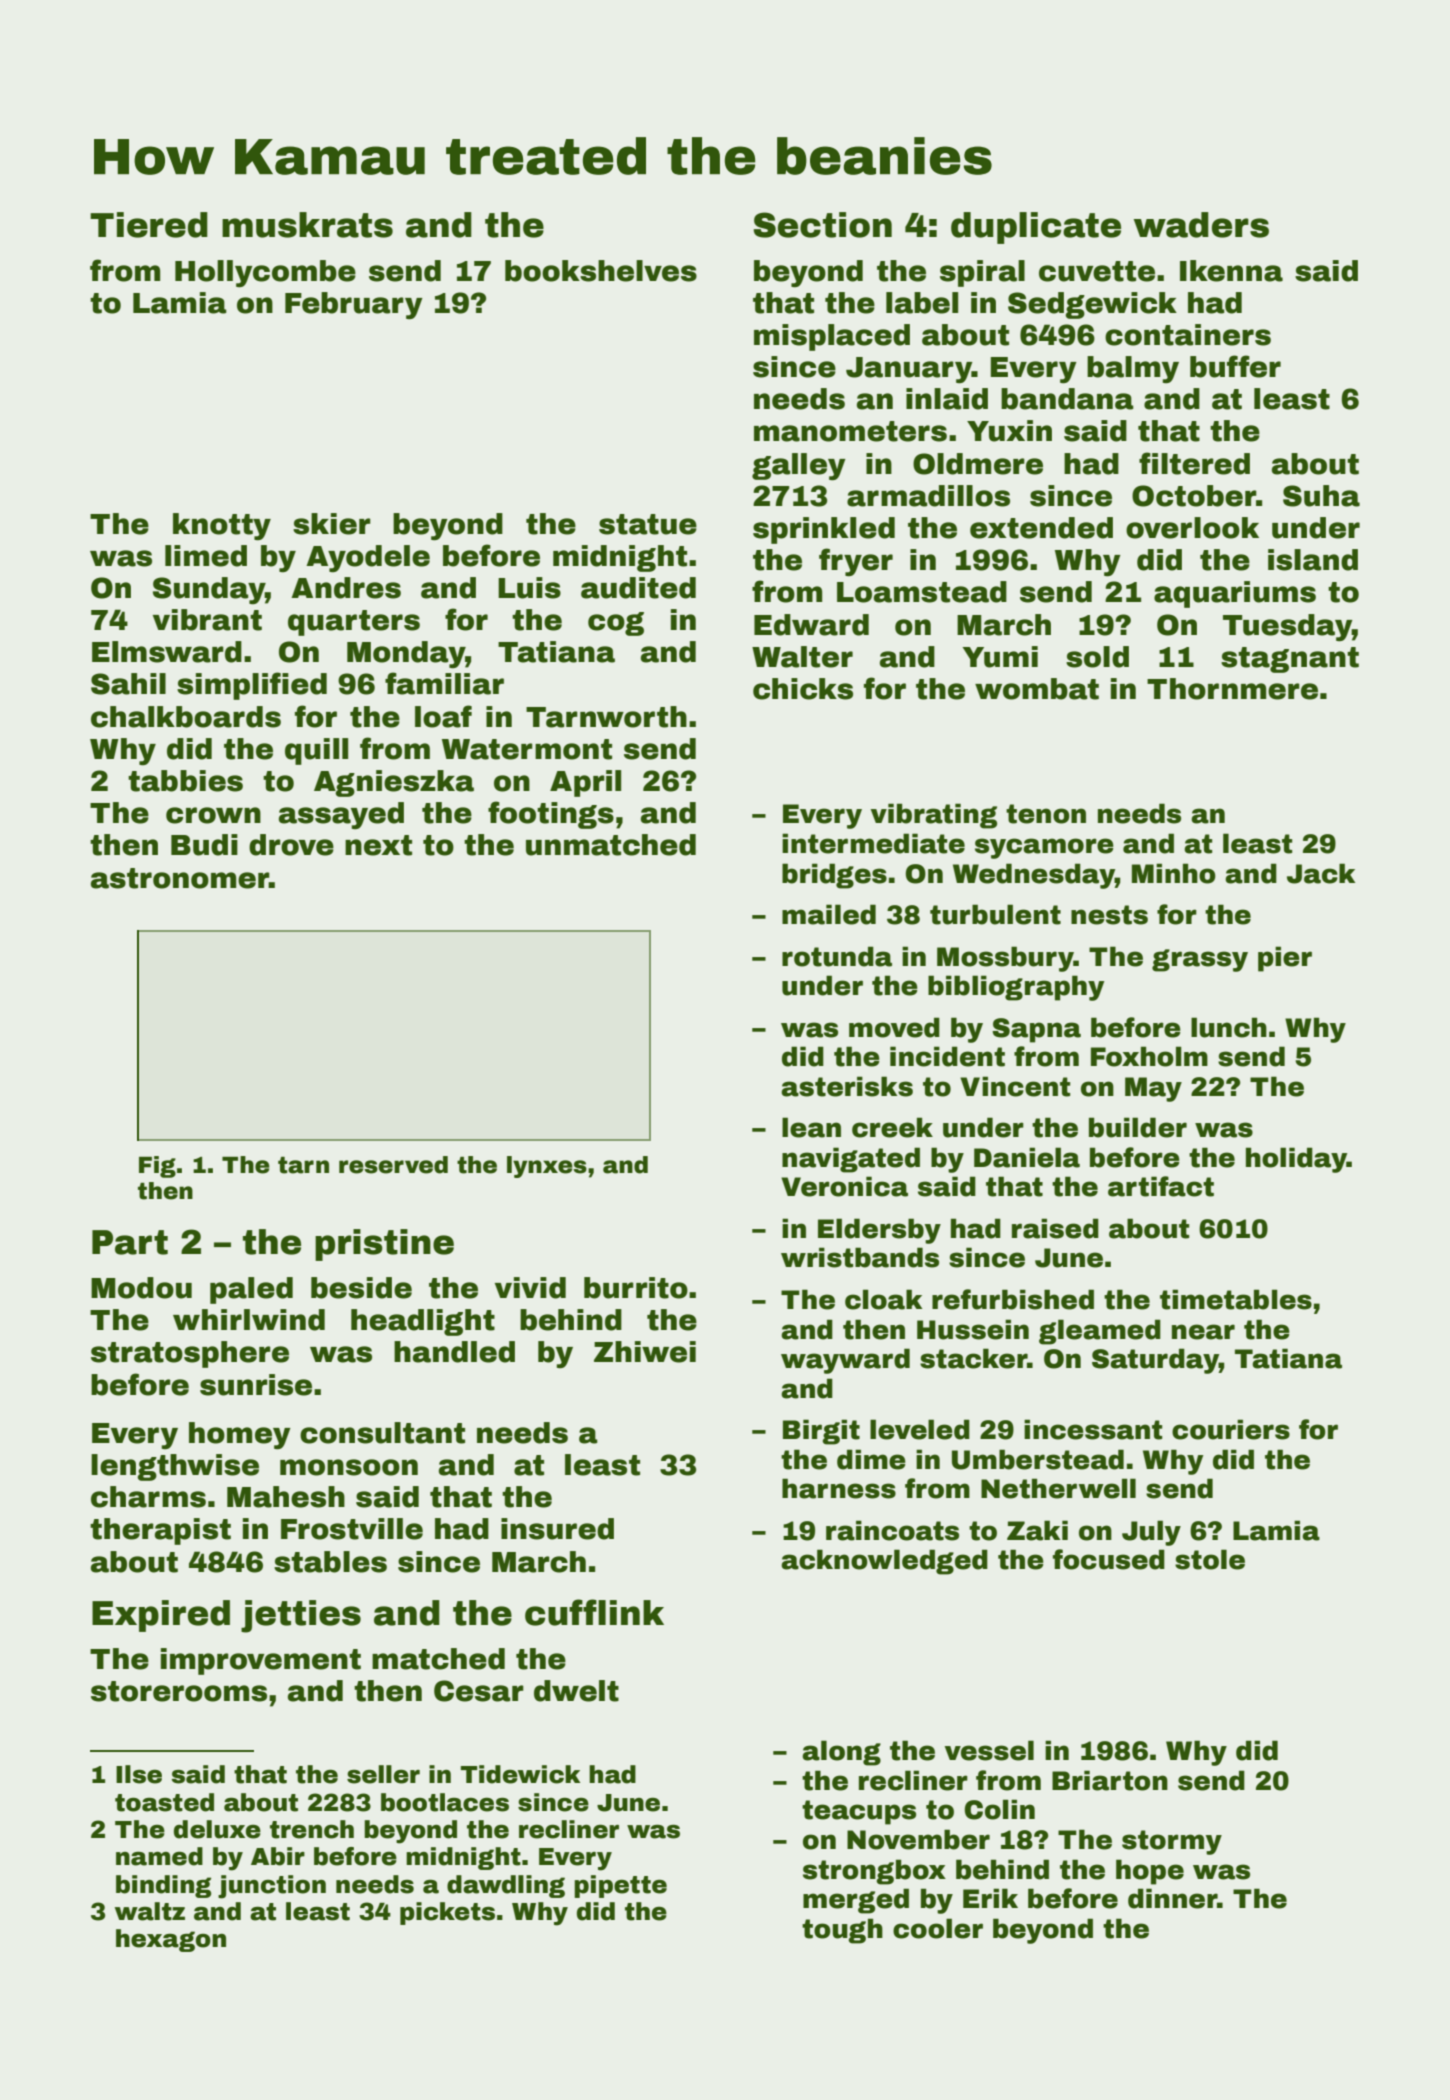 The height and width of the page is (2100, 1450). Describe the element at coordinates (171, 1940) in the page. I see `hexagon` at that location.
